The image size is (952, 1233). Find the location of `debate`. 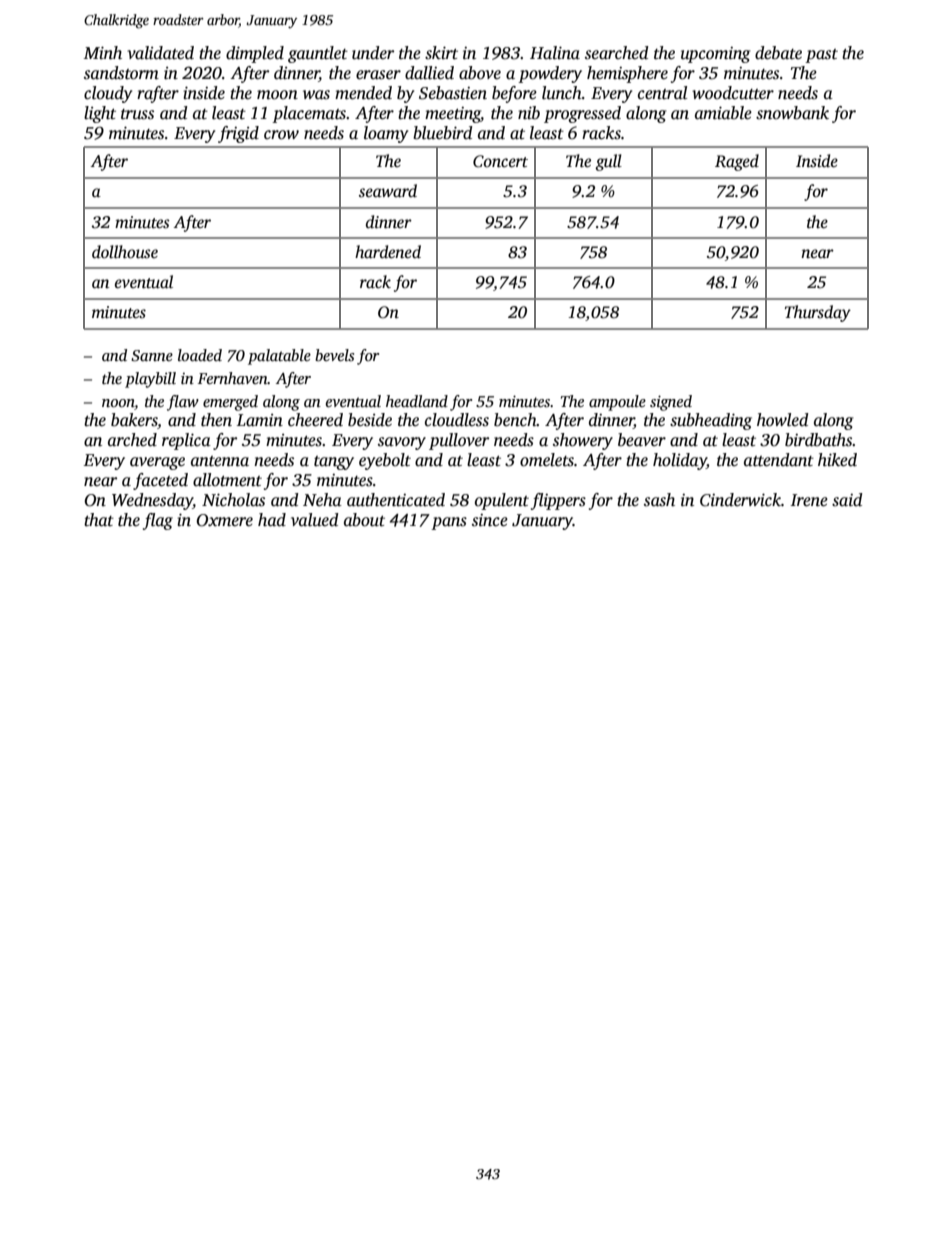

debate is located at coordinates (778, 53).
